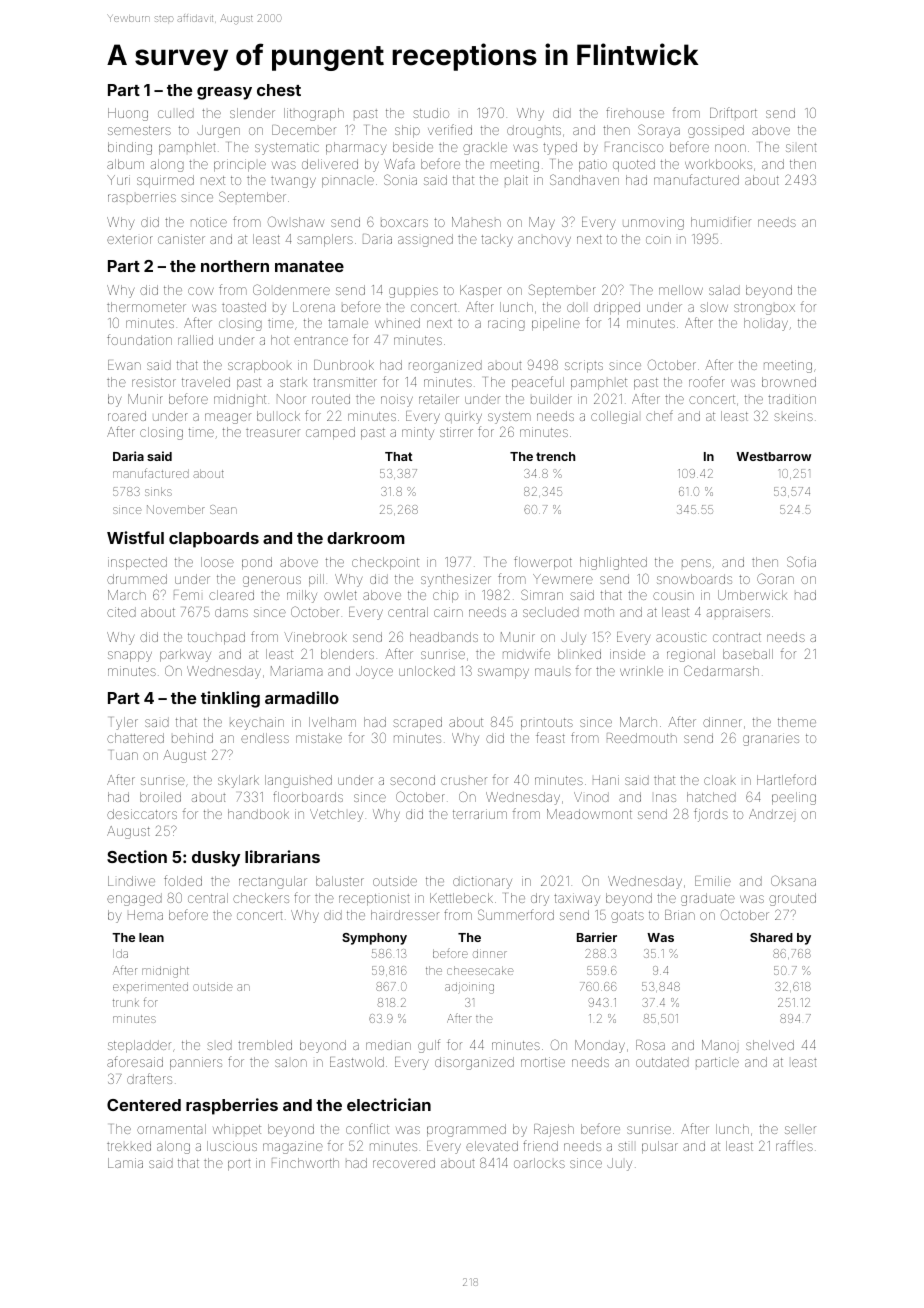 The height and width of the screenshot is (1308, 924). Describe the element at coordinates (228, 418) in the screenshot. I see `meager` at that location.
